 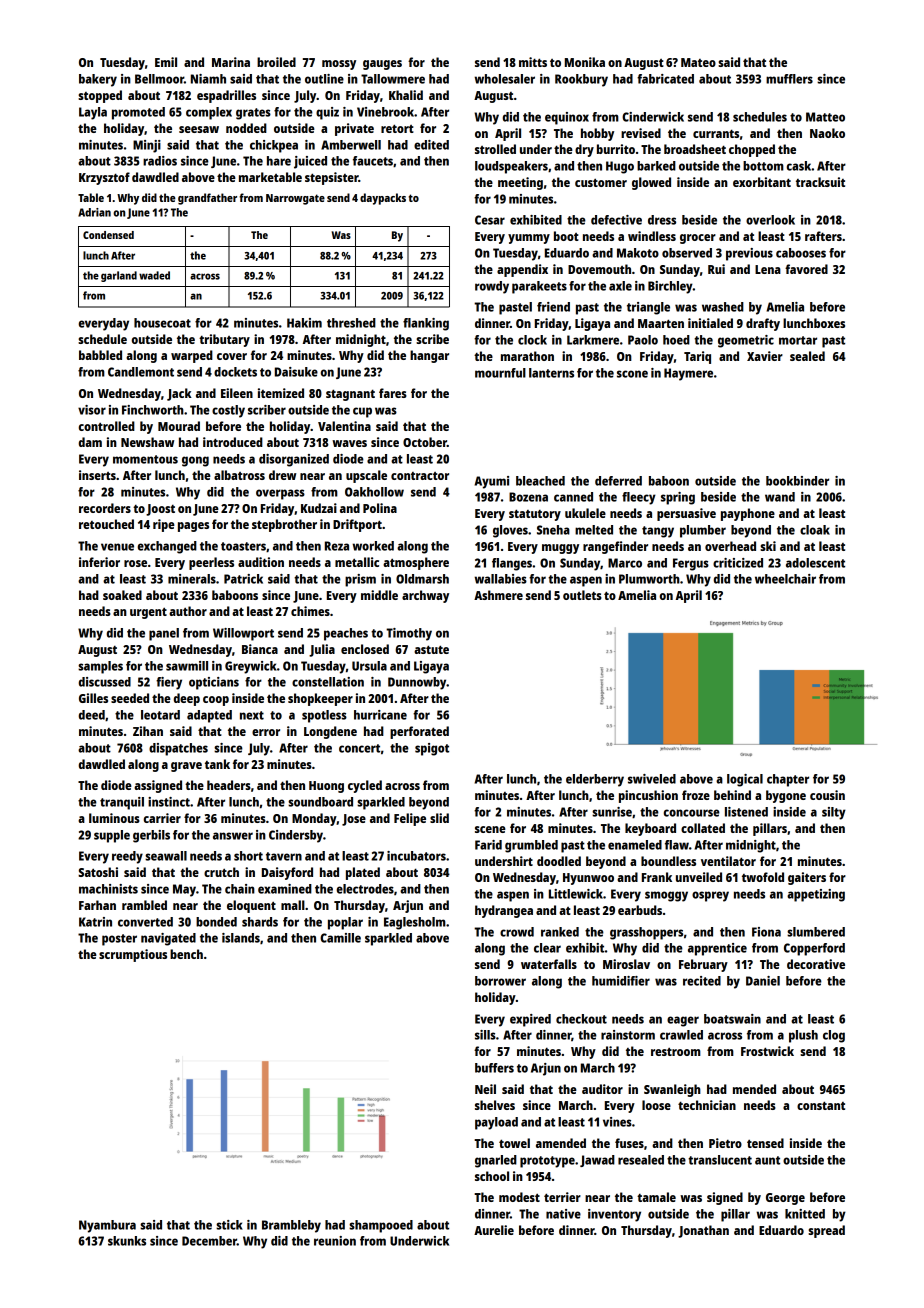 What do you see at coordinates (533, 62) in the image?
I see `mitts` at bounding box center [533, 62].
